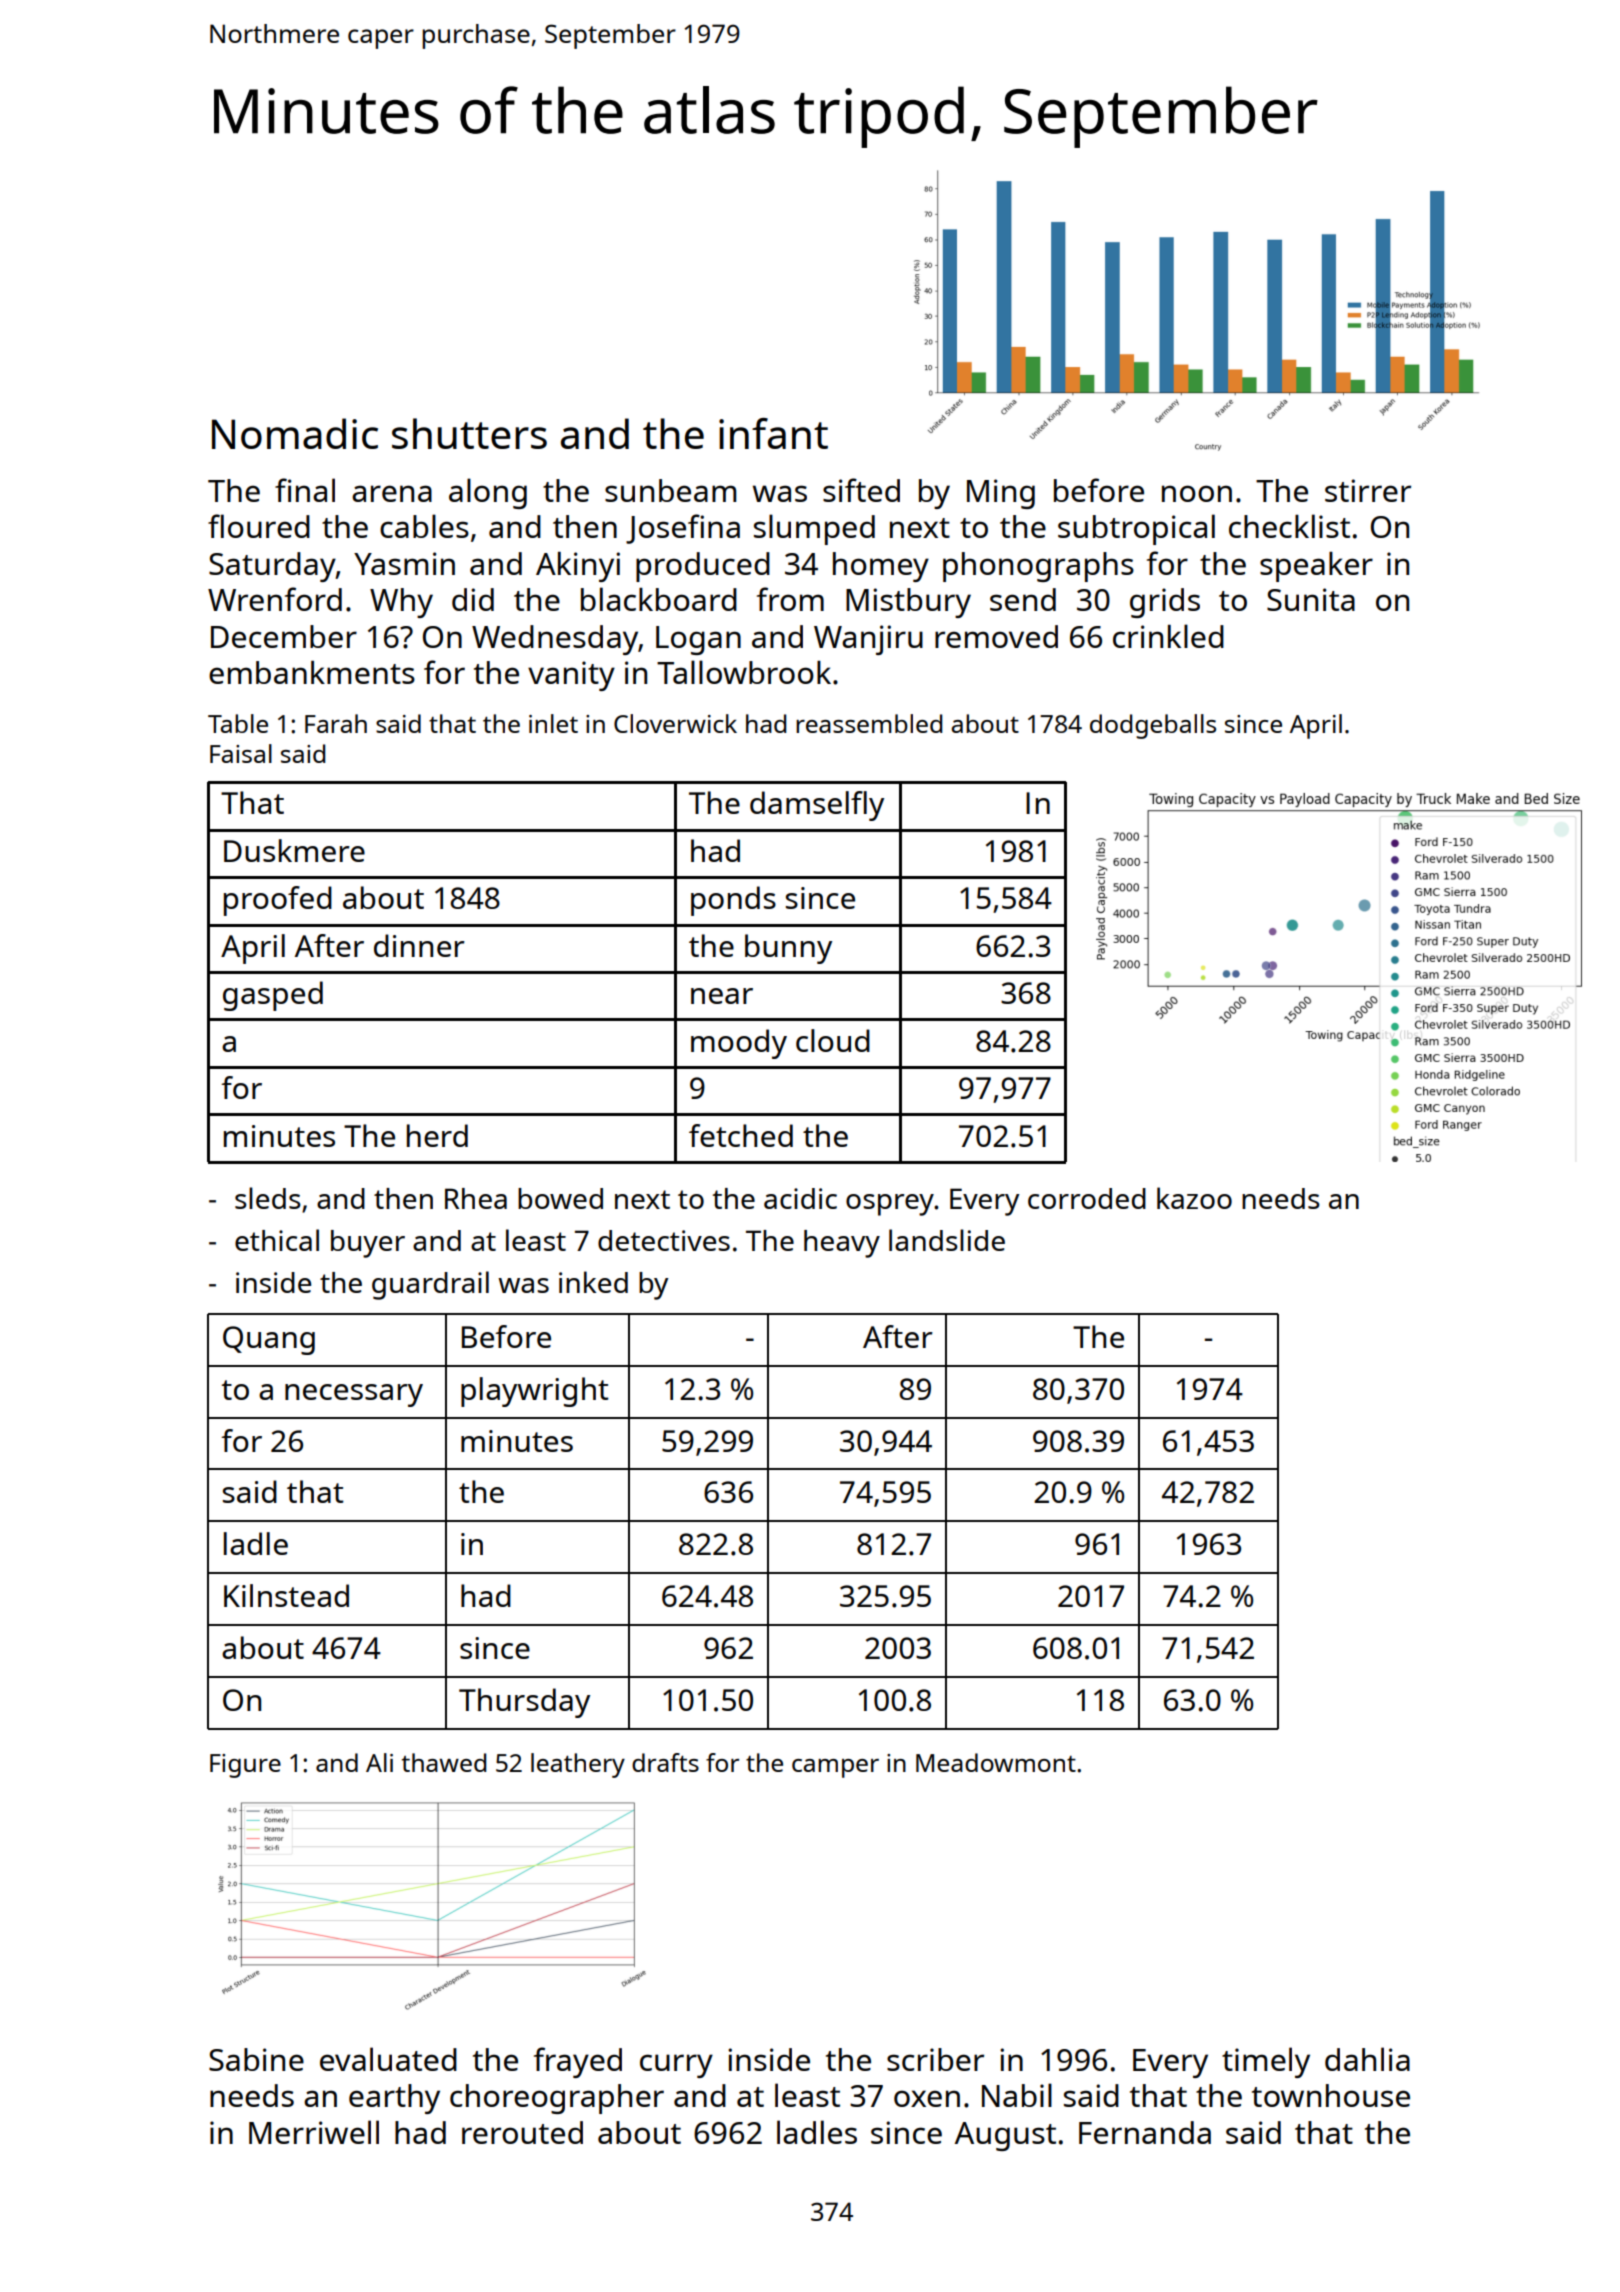  Describe the element at coordinates (1001, 494) in the page. I see `Ming` at that location.
